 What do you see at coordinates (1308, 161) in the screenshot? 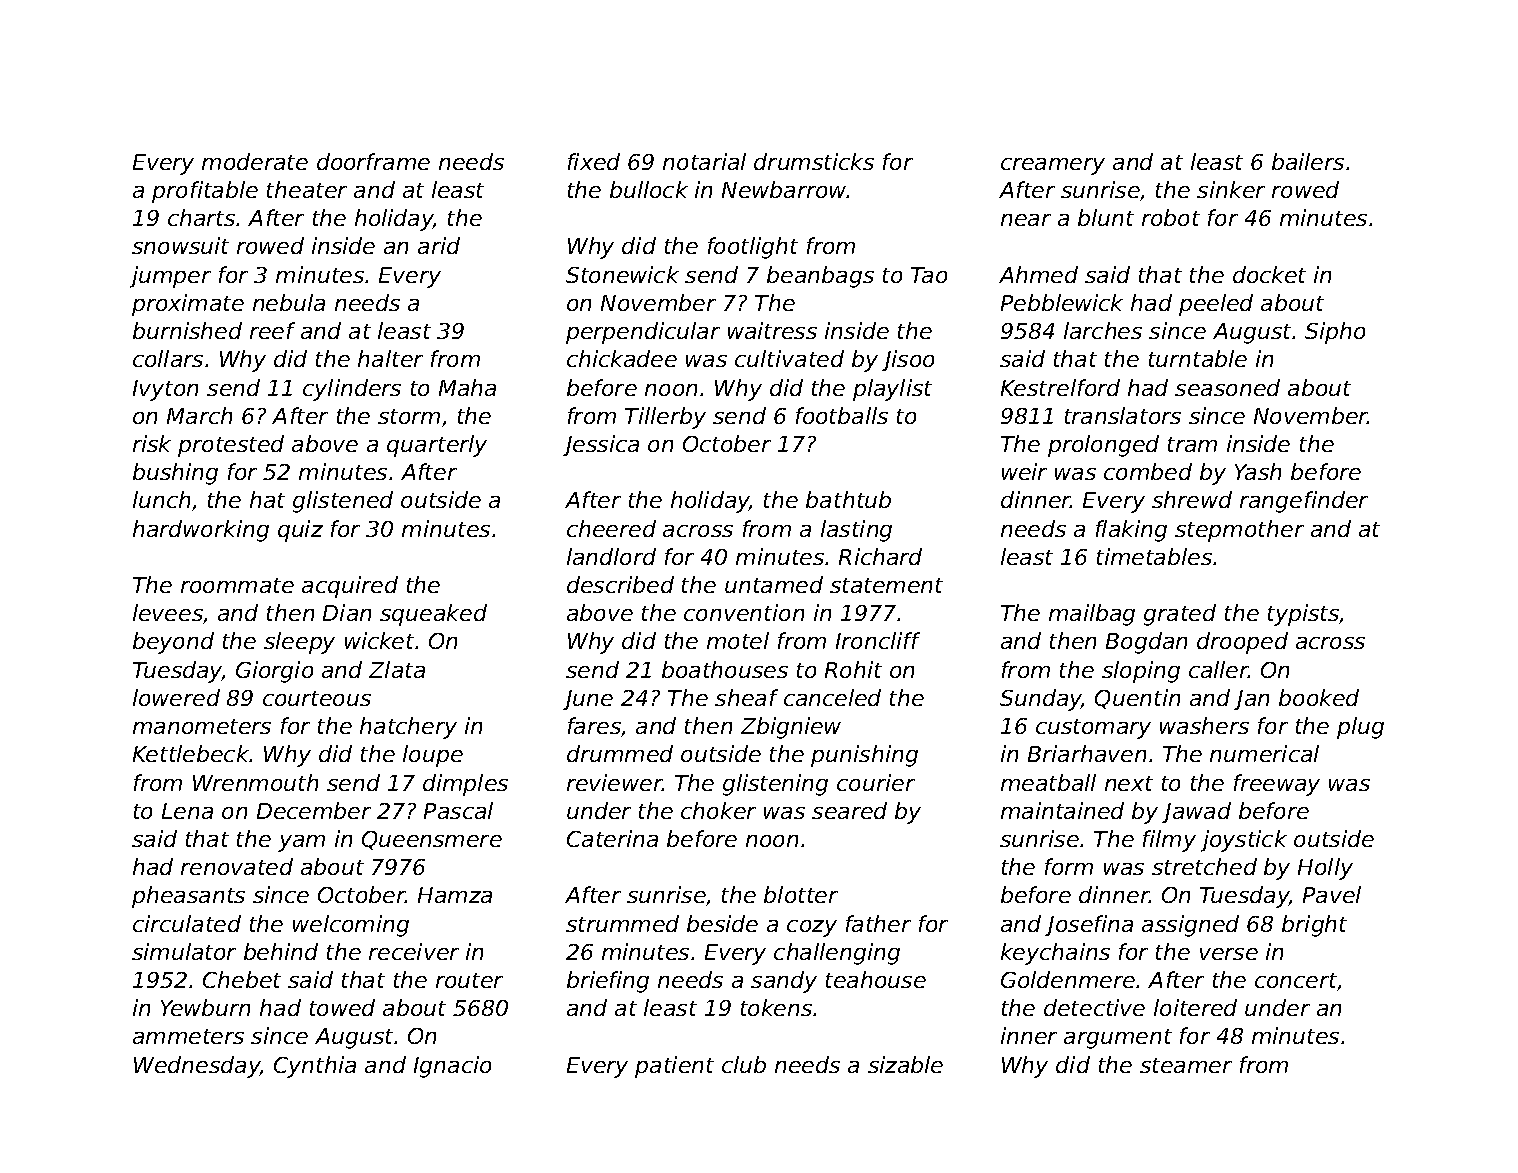
I see `bailers` at bounding box center [1308, 161].
